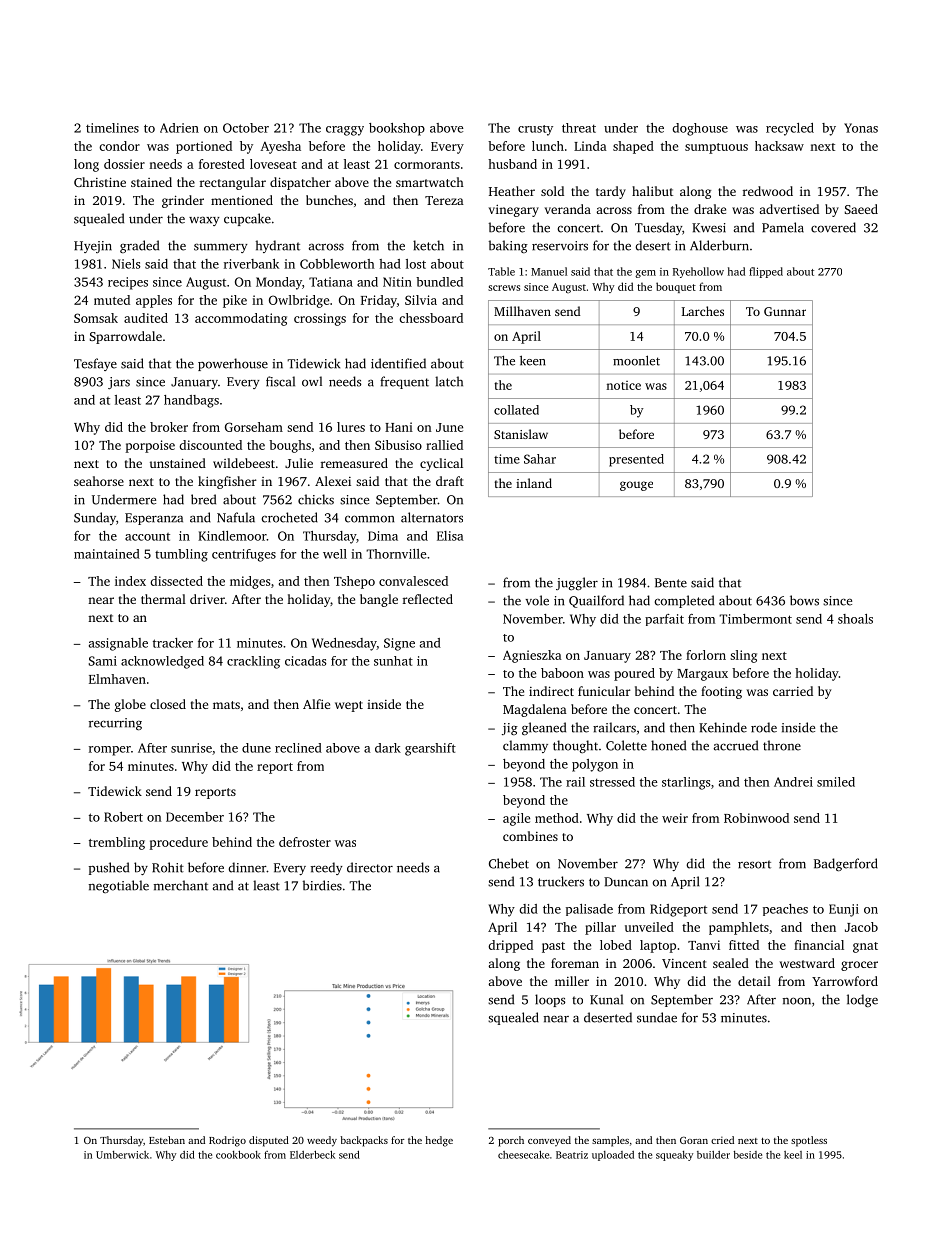 The width and height of the screenshot is (952, 1233). I want to click on recycled, so click(790, 129).
